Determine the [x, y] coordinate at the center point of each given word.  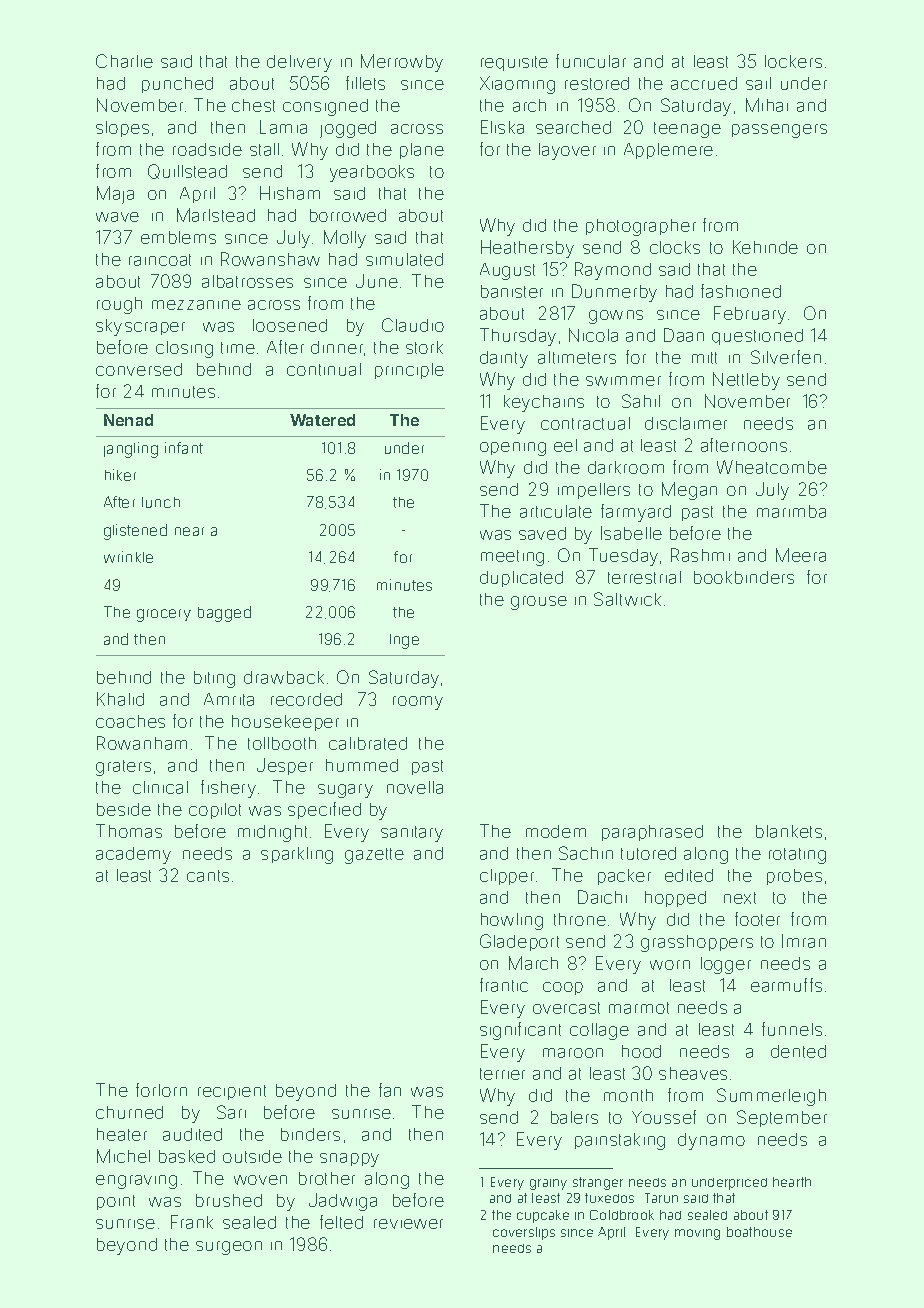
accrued [704, 83]
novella [415, 787]
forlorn [161, 1090]
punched [177, 85]
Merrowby [402, 63]
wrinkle [128, 557]
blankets [789, 831]
